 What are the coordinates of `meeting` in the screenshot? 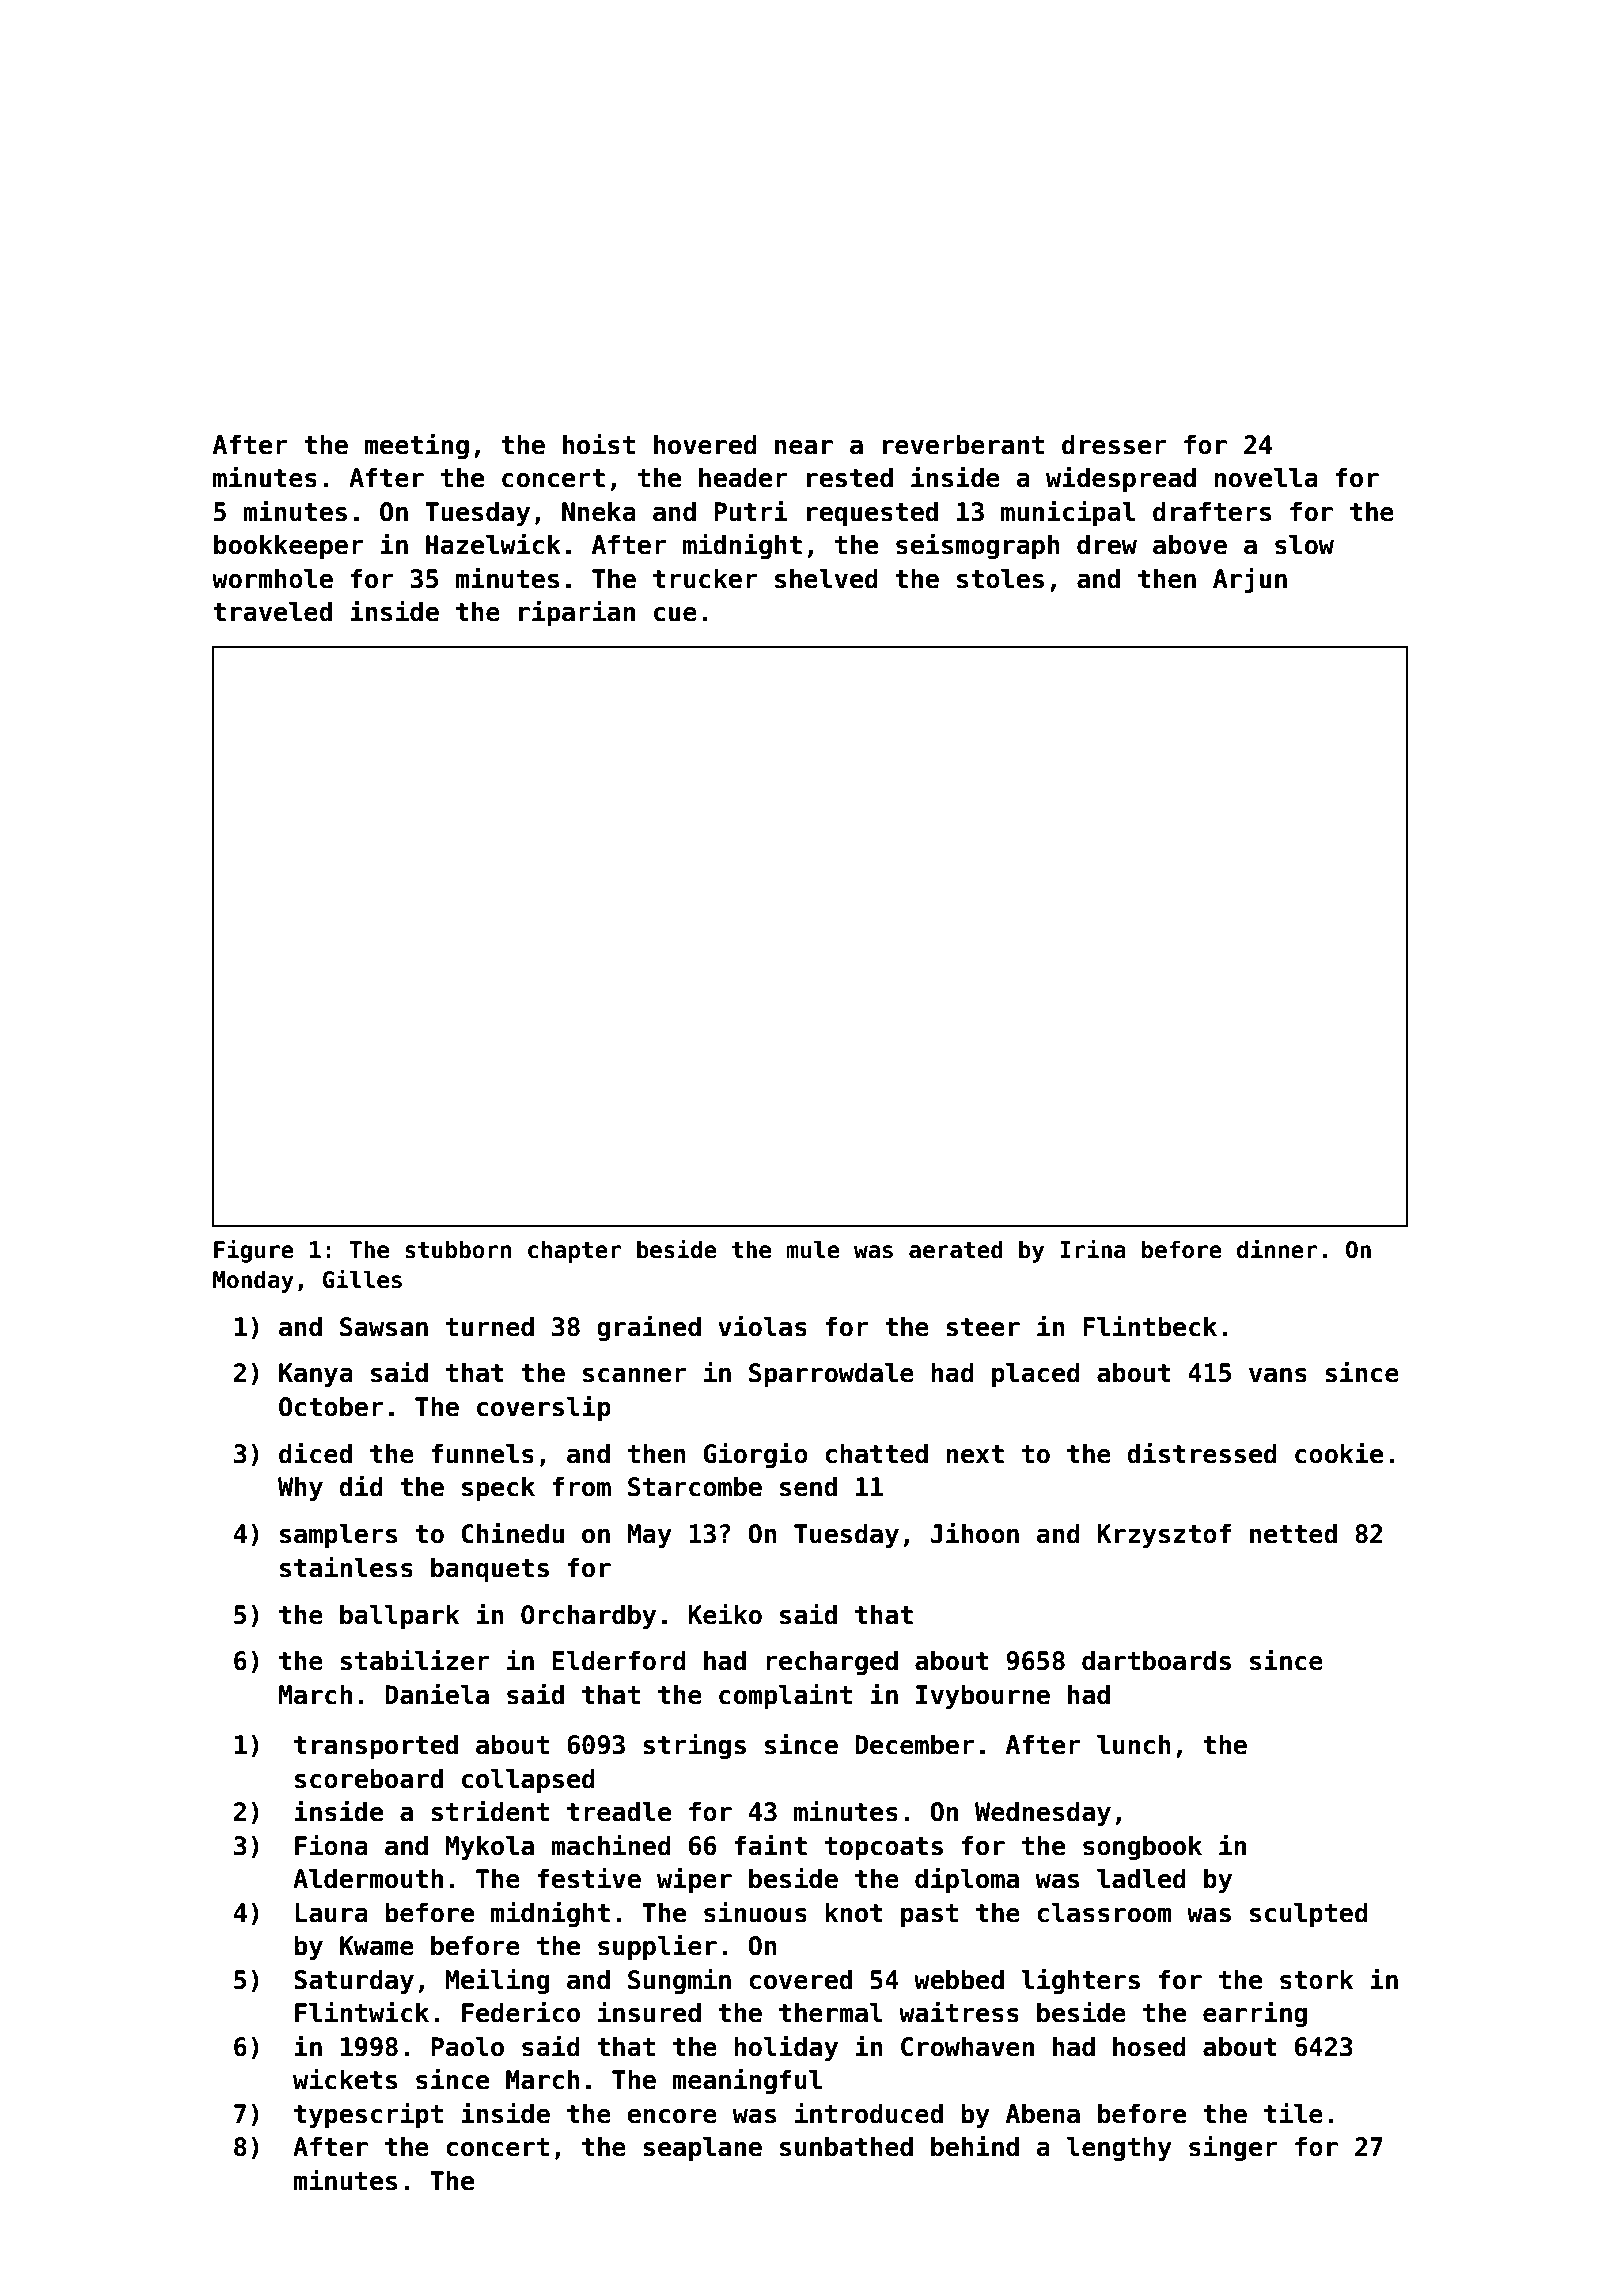 It's located at (417, 446).
